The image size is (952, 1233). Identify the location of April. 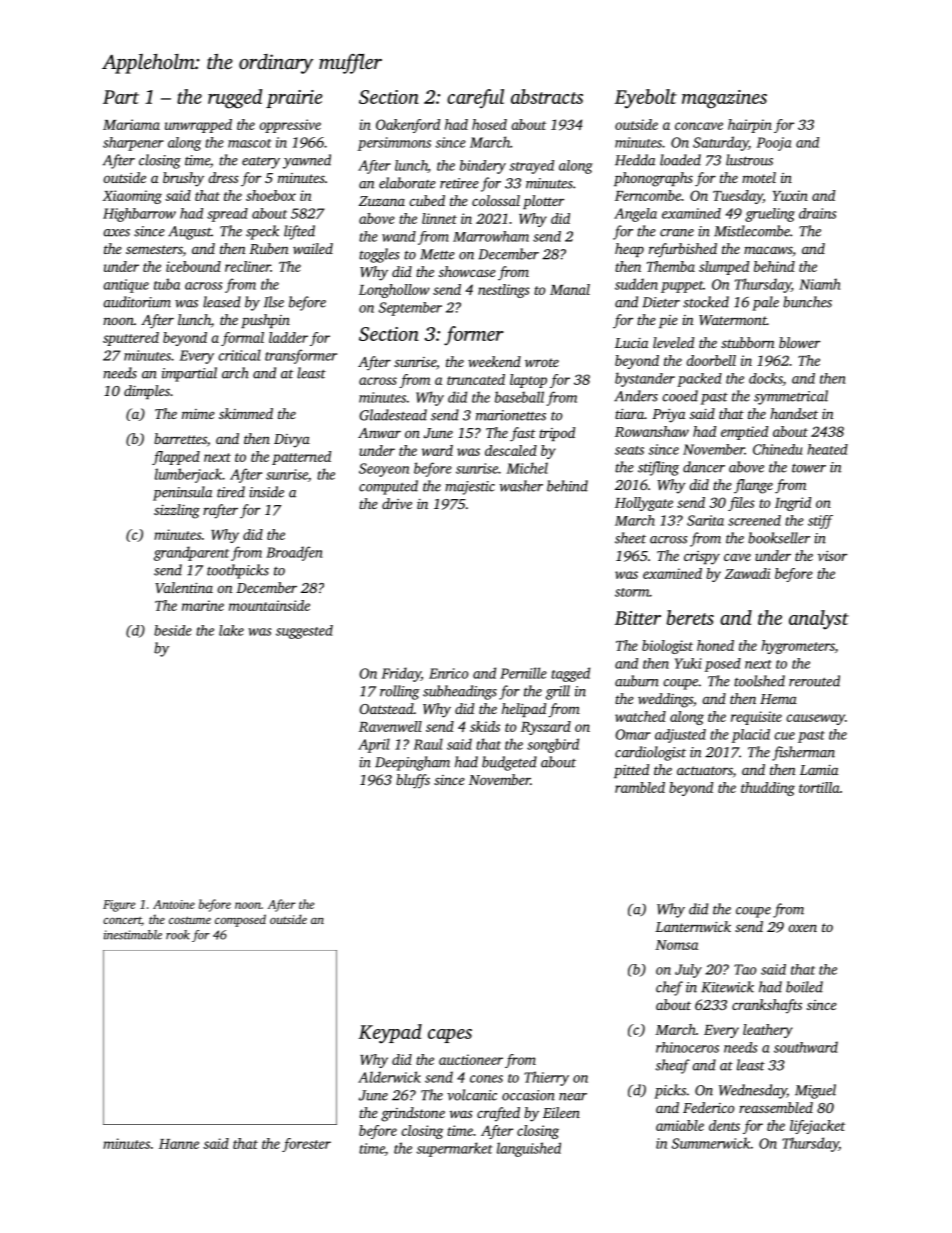
(374, 745).
